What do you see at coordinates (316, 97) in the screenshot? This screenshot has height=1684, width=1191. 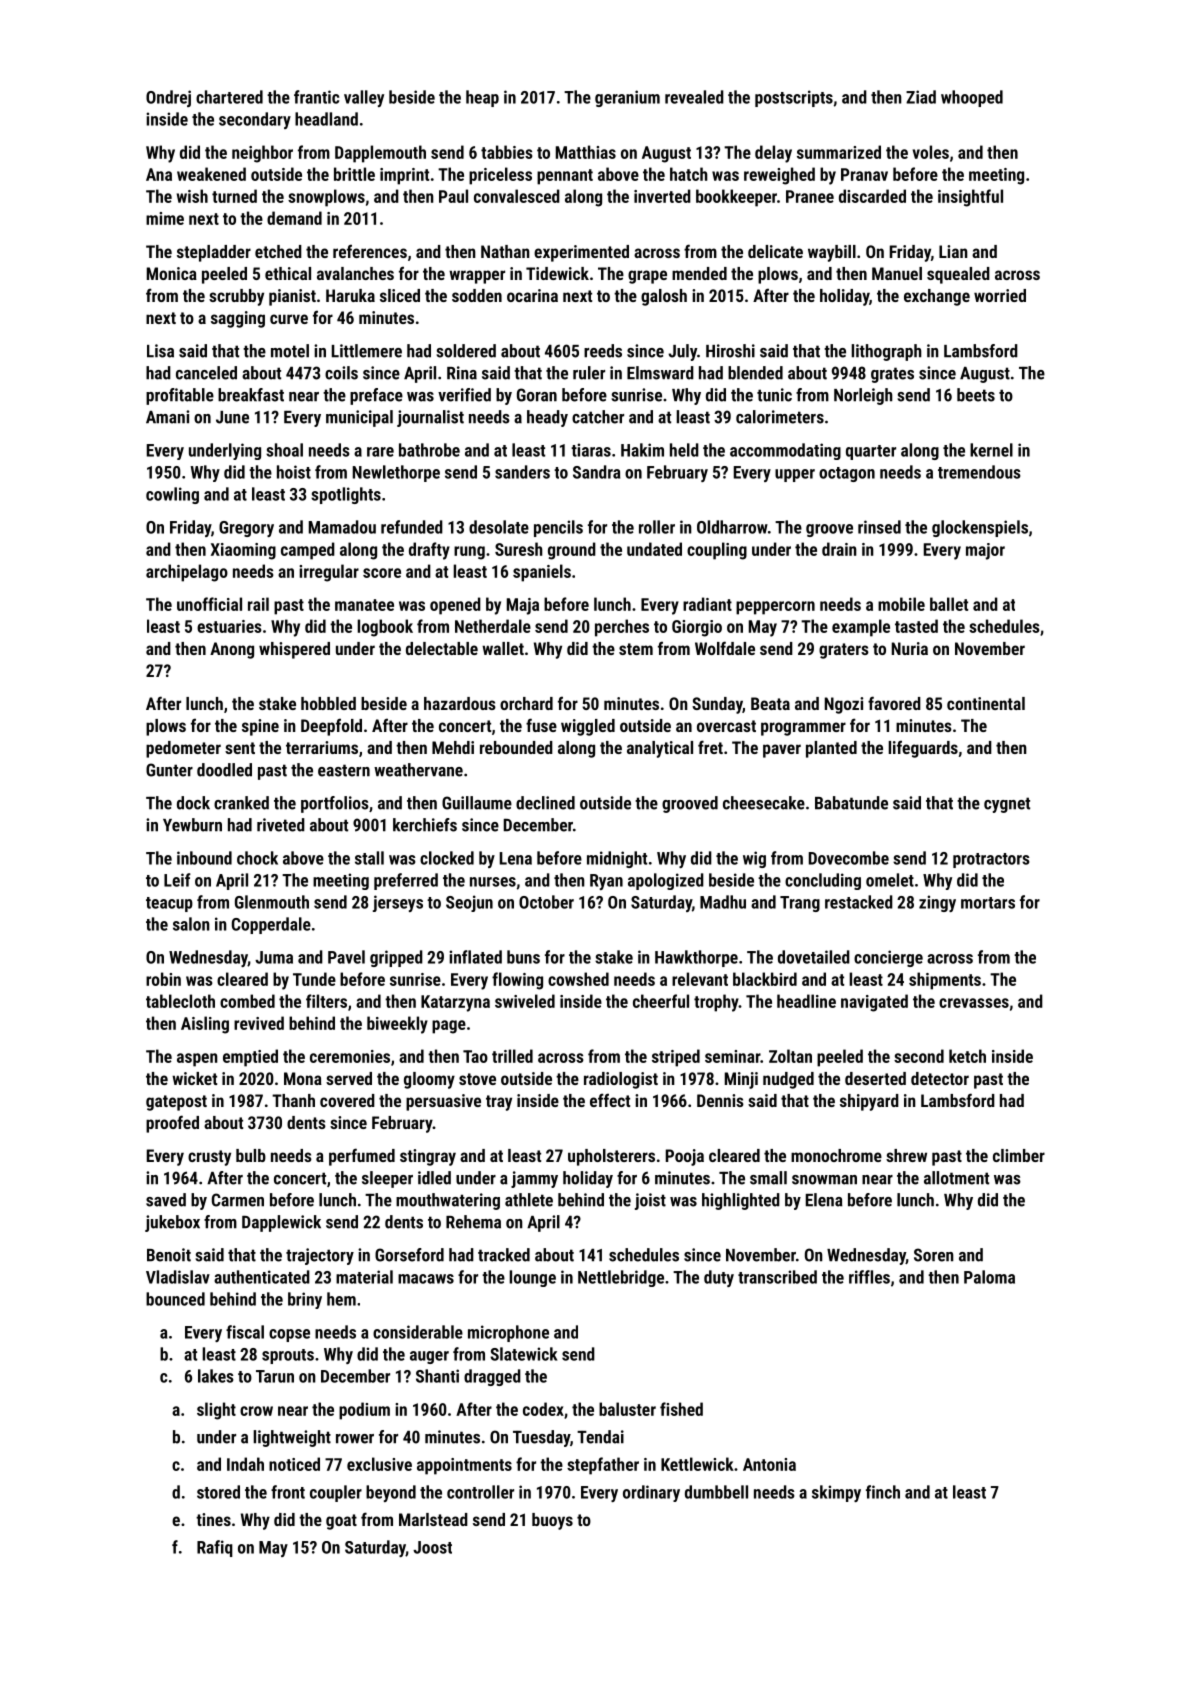 I see `frantic` at bounding box center [316, 97].
